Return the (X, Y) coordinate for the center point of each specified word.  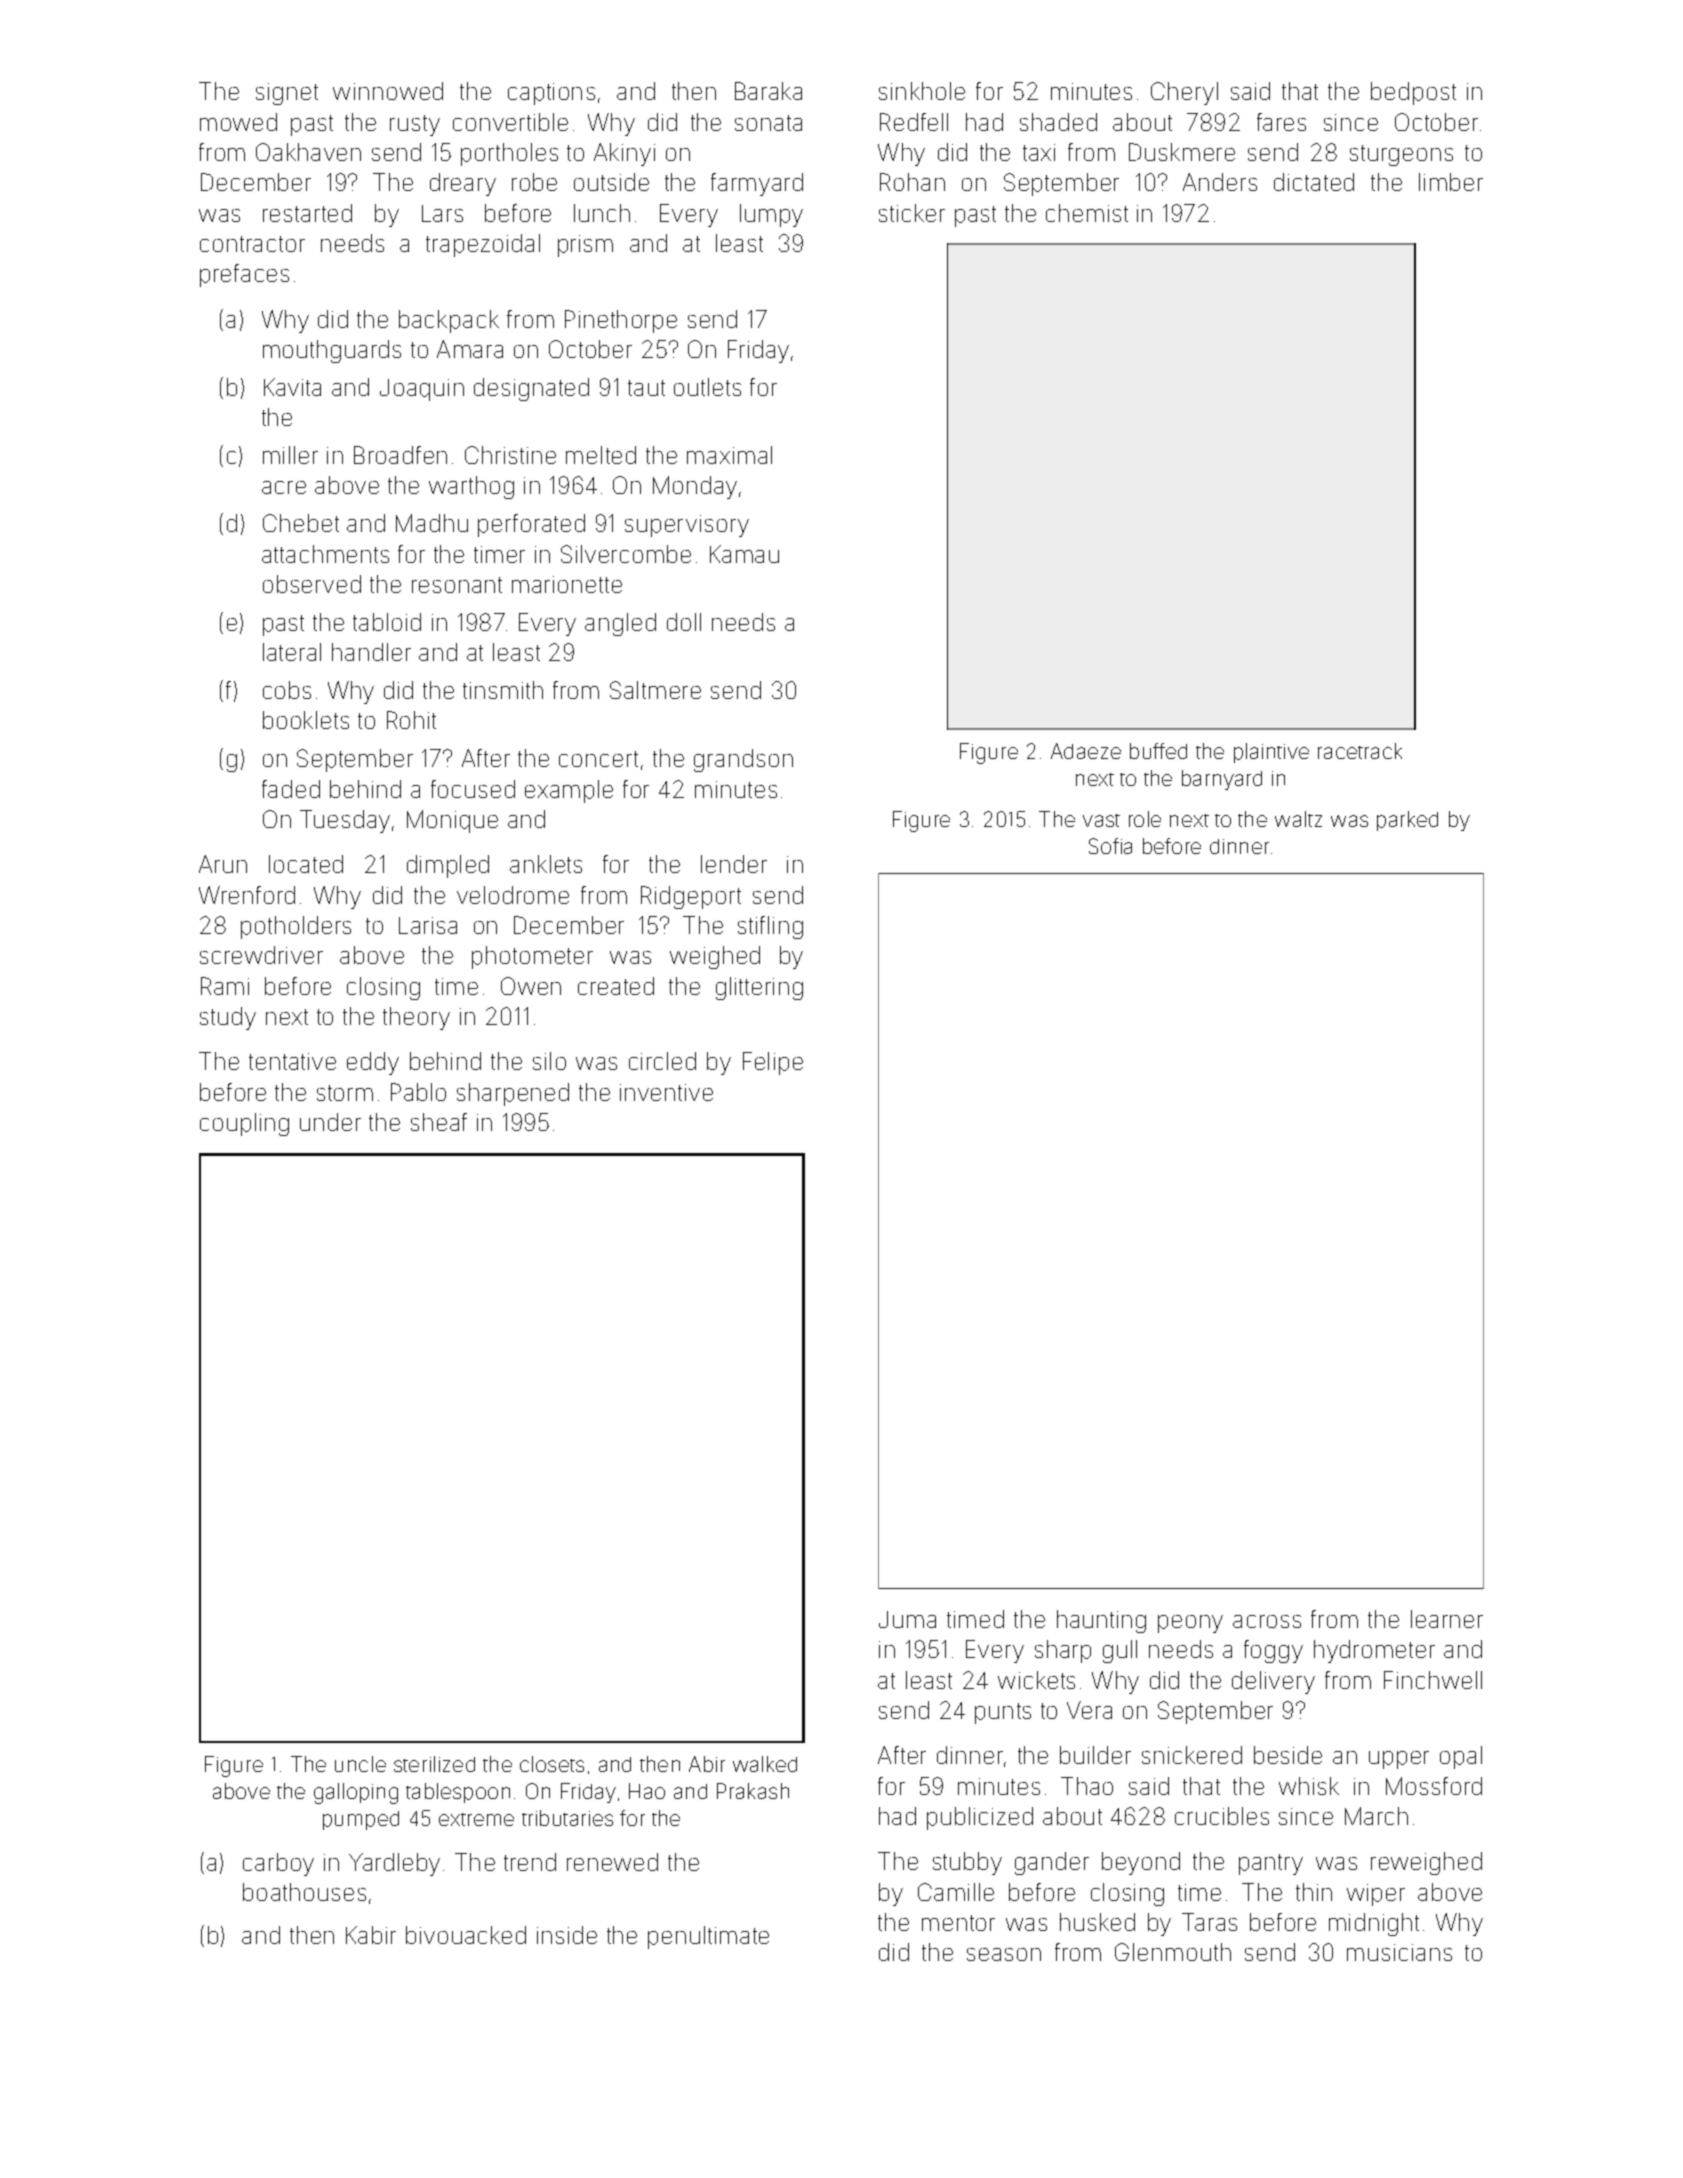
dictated (1314, 182)
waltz (1298, 819)
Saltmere (655, 690)
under (330, 1122)
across (1267, 1621)
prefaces (244, 275)
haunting (1101, 1621)
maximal (729, 455)
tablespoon (458, 1793)
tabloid (387, 622)
